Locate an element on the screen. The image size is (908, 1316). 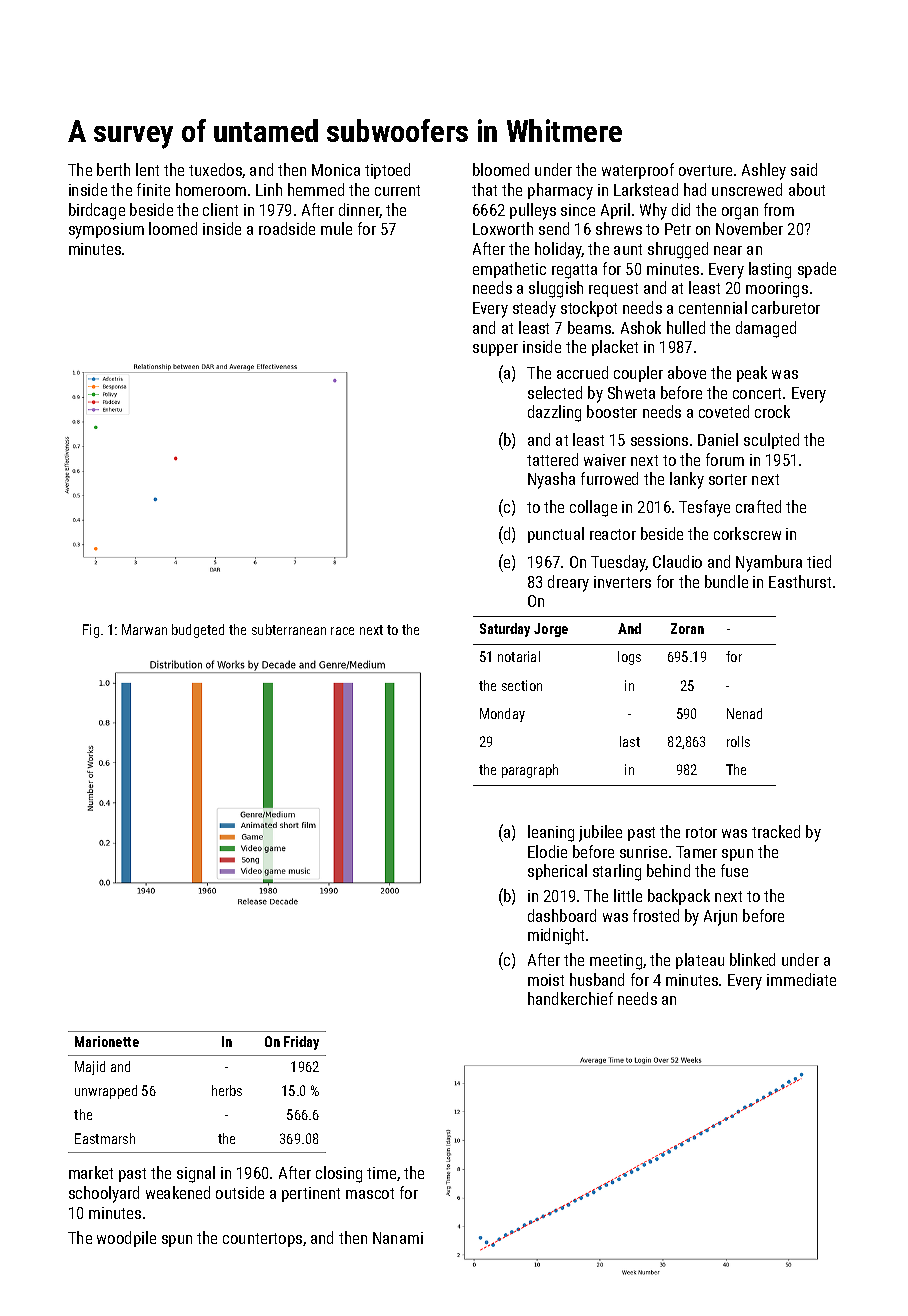
punctual is located at coordinates (556, 535).
